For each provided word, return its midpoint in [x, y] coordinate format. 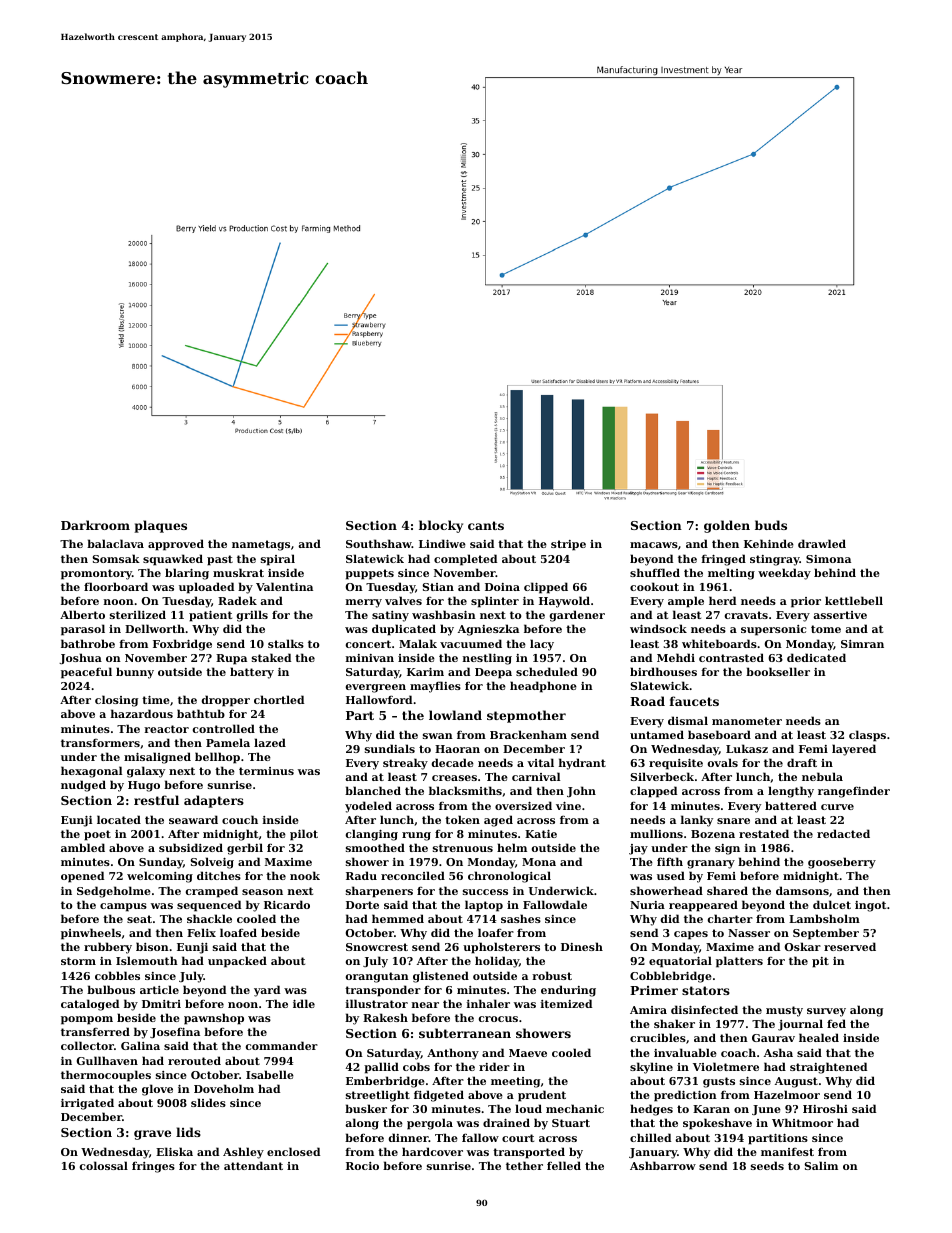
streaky [405, 764]
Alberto [82, 614]
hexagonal [91, 772]
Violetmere [726, 1066]
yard [267, 991]
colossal [104, 1165]
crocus [498, 1019]
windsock [658, 628]
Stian [438, 587]
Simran [862, 644]
